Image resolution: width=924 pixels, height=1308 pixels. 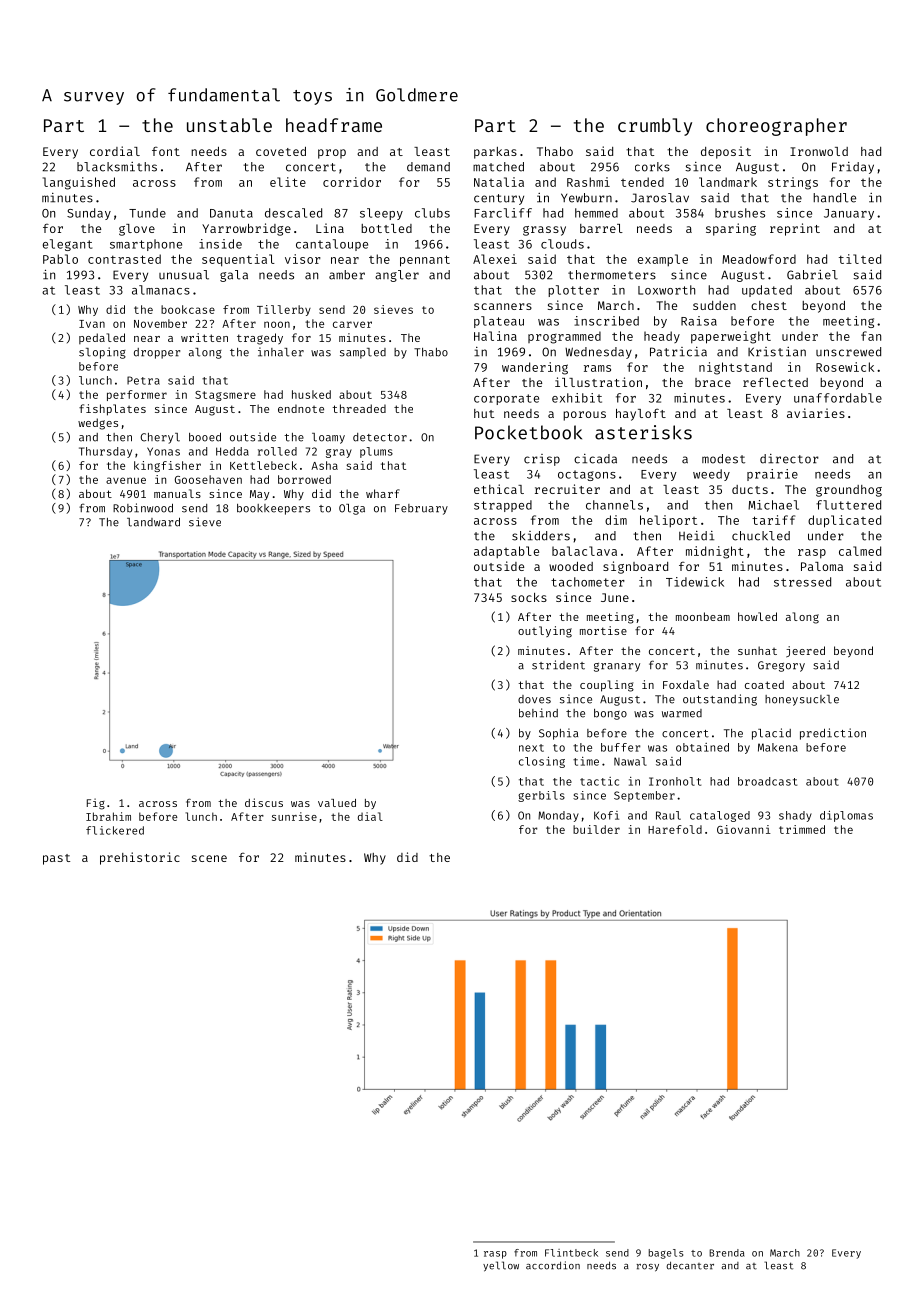 I want to click on yellow, so click(x=501, y=1266).
